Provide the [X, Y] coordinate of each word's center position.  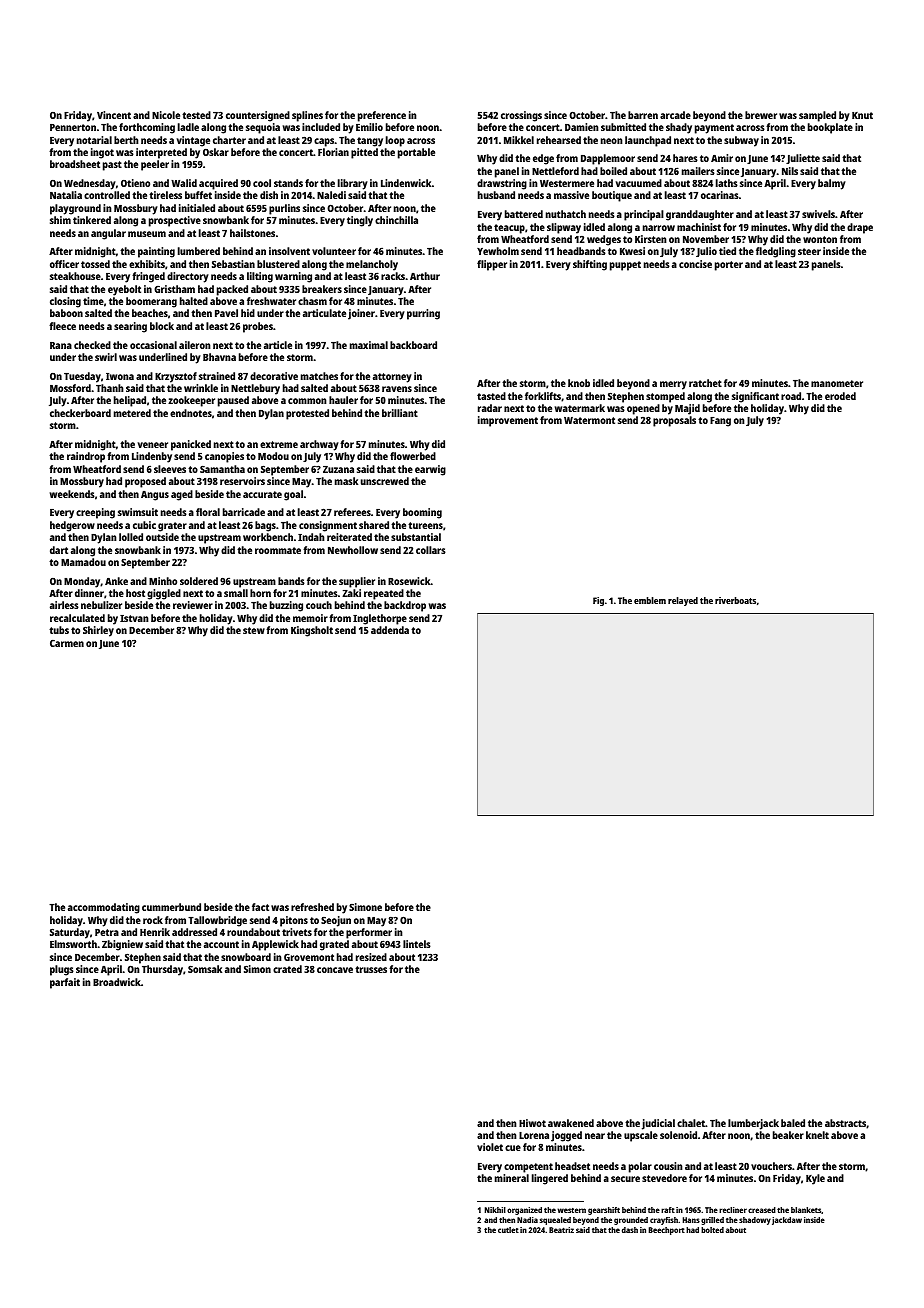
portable [416, 153]
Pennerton [73, 127]
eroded [840, 396]
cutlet [508, 1230]
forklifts [543, 396]
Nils [790, 171]
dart [59, 550]
